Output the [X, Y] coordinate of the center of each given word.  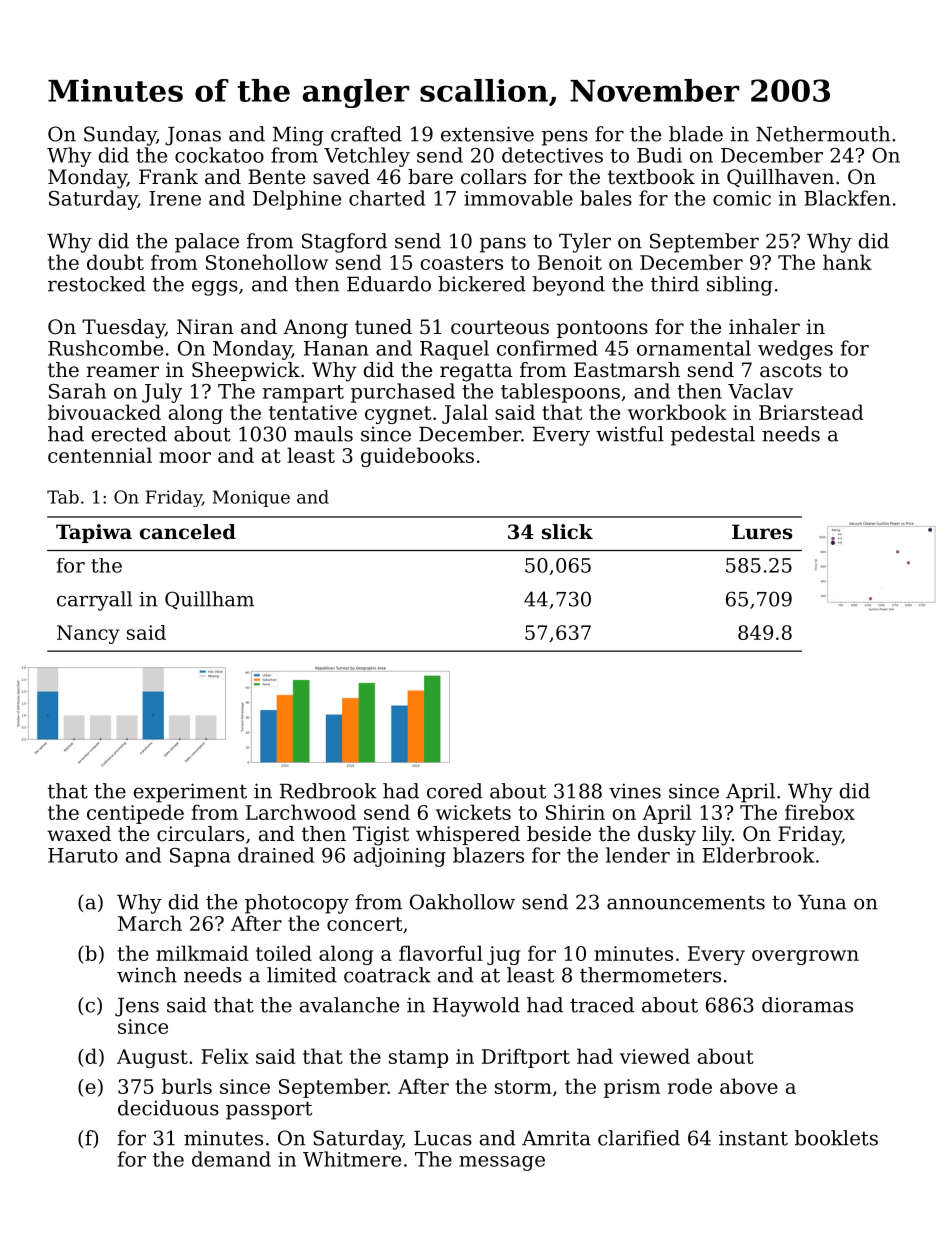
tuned [383, 326]
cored [455, 791]
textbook [651, 177]
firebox [820, 812]
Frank [168, 176]
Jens [137, 1007]
